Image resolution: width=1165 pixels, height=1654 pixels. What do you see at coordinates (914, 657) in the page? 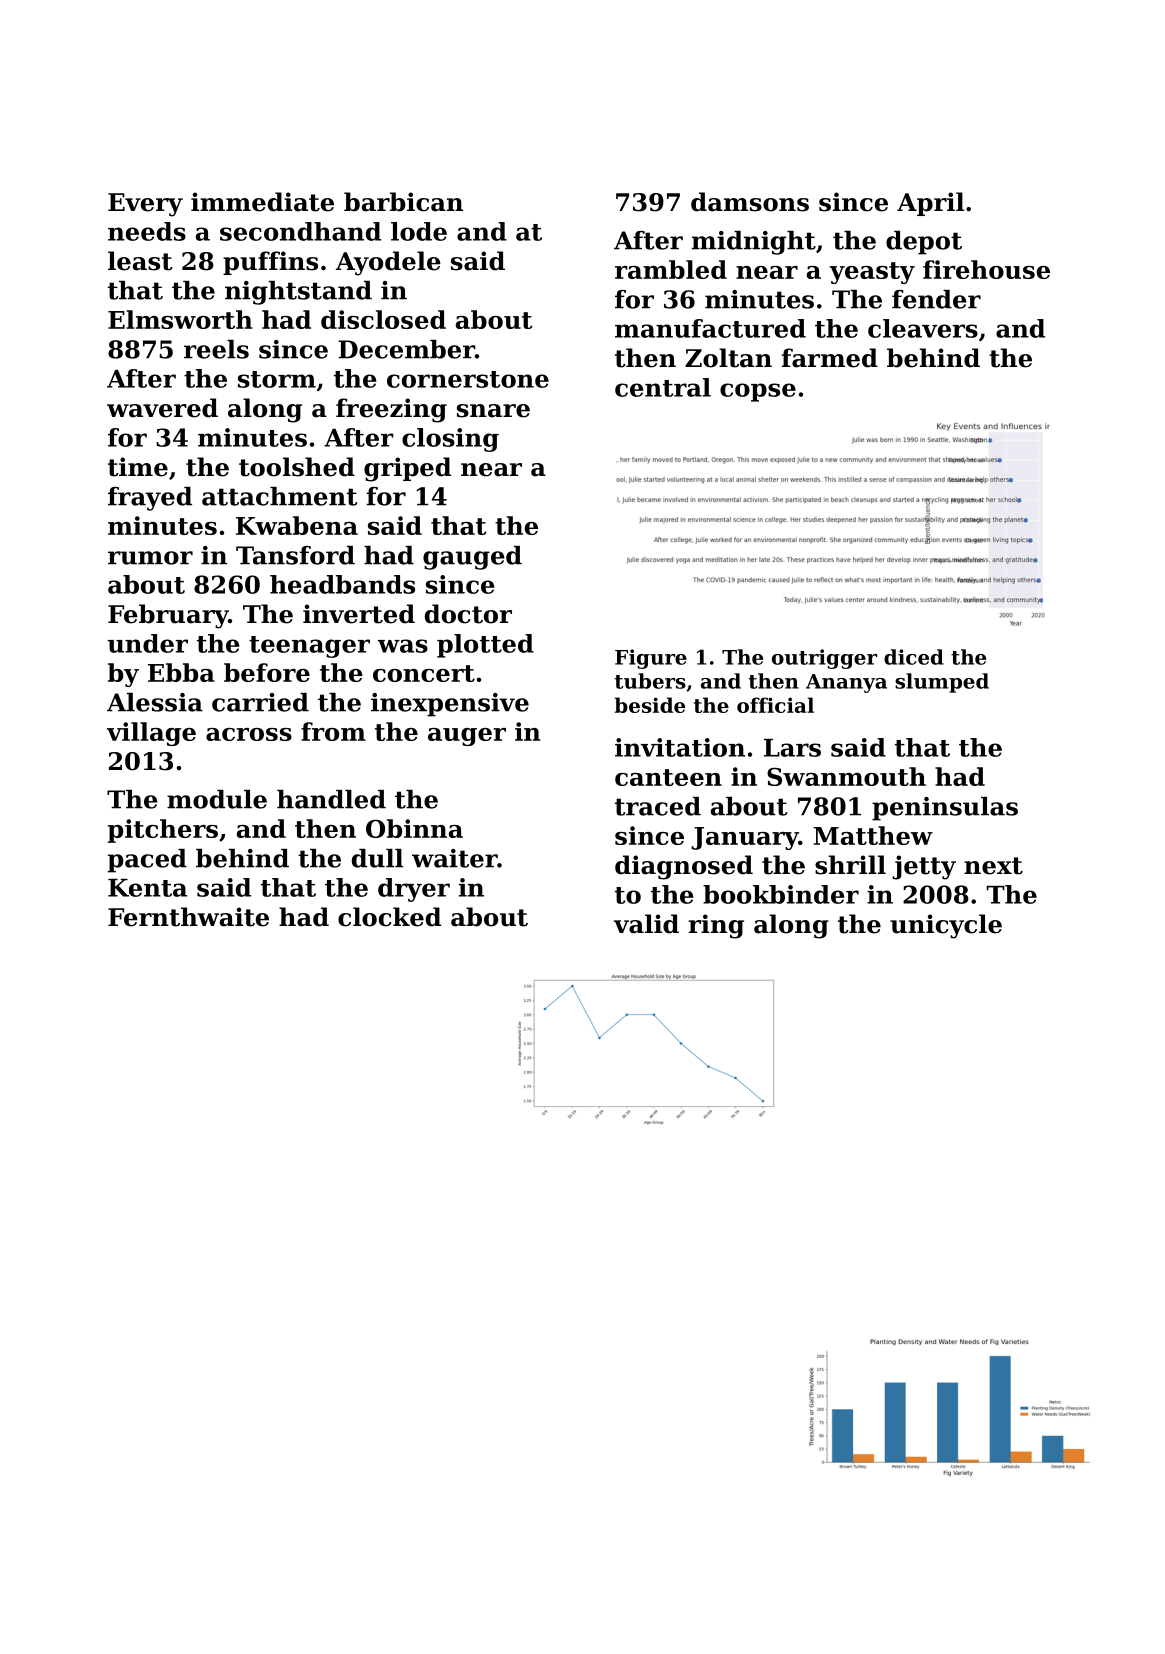
I see `diced` at bounding box center [914, 657].
